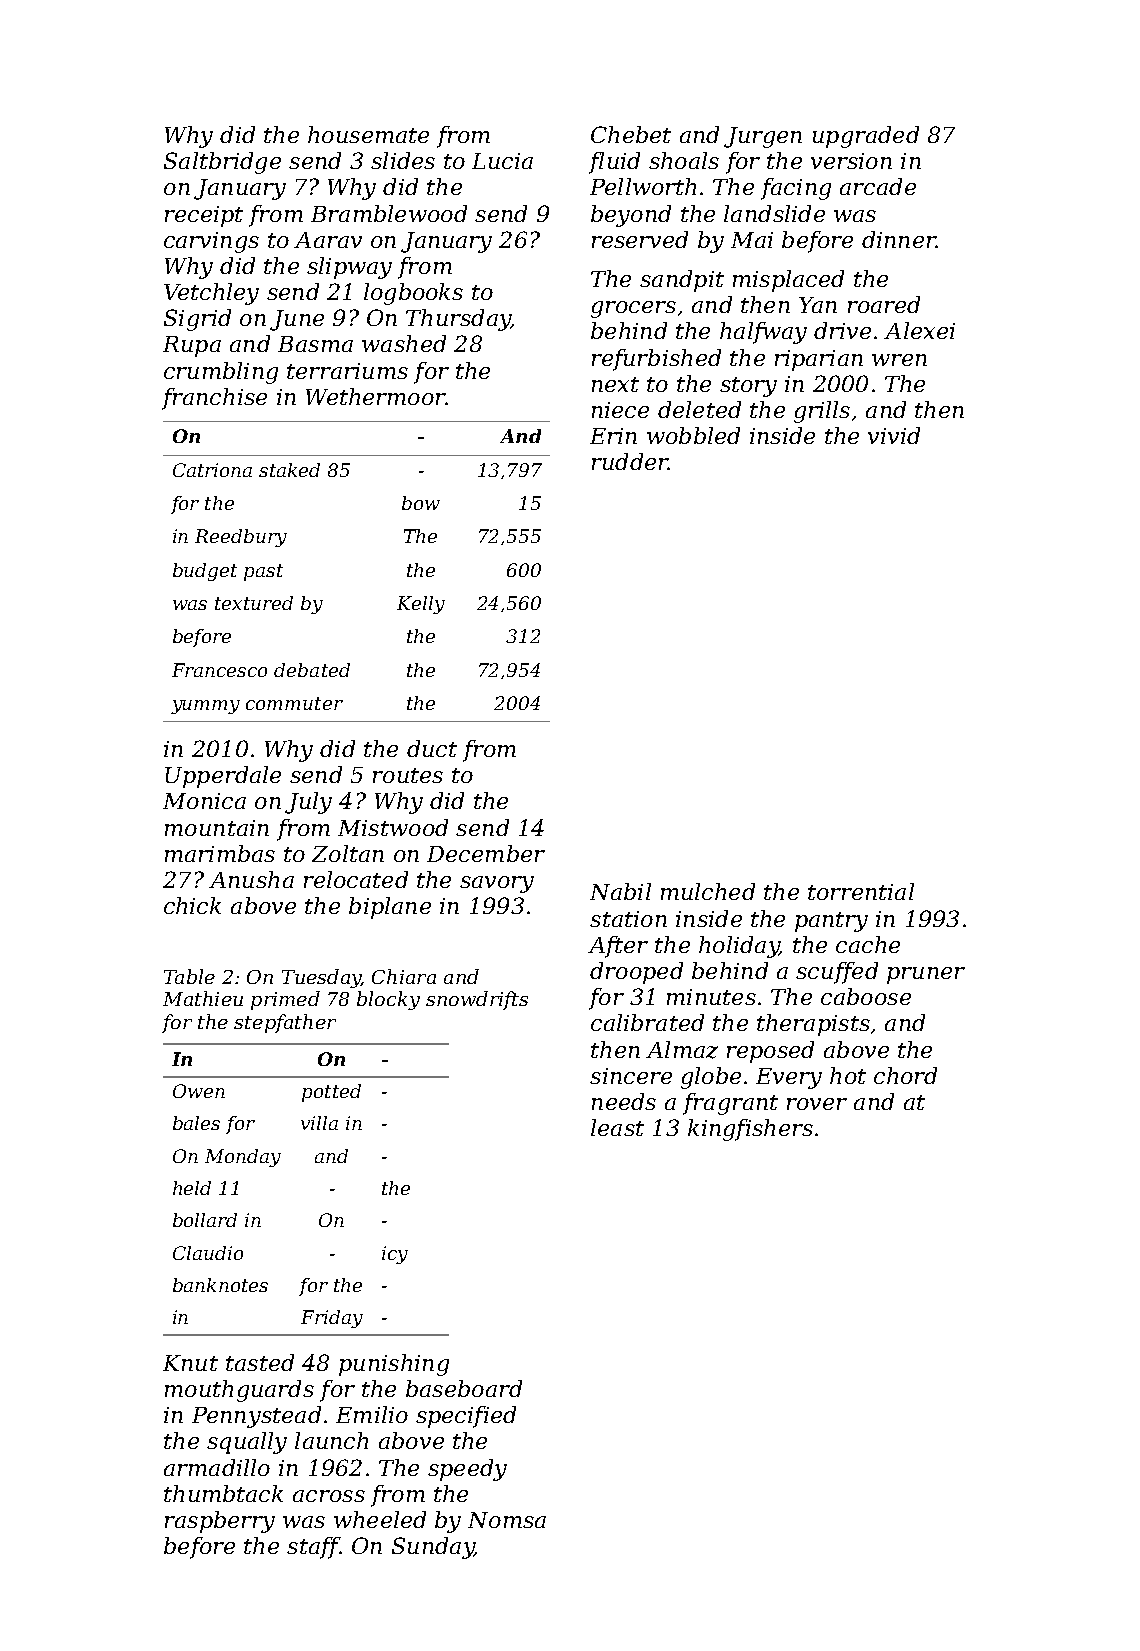  I want to click on chick, so click(192, 905).
